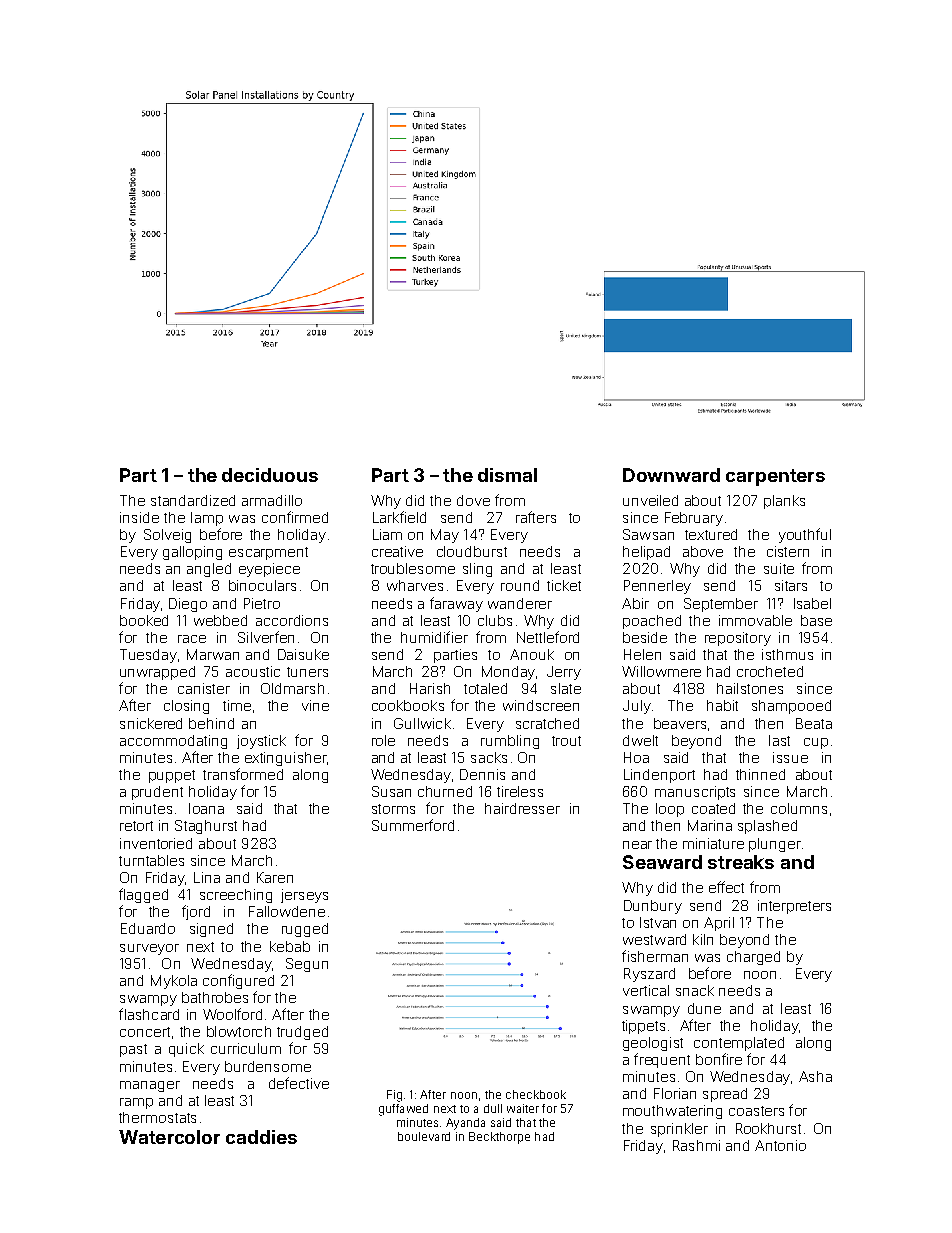  I want to click on guffawed, so click(403, 1110).
